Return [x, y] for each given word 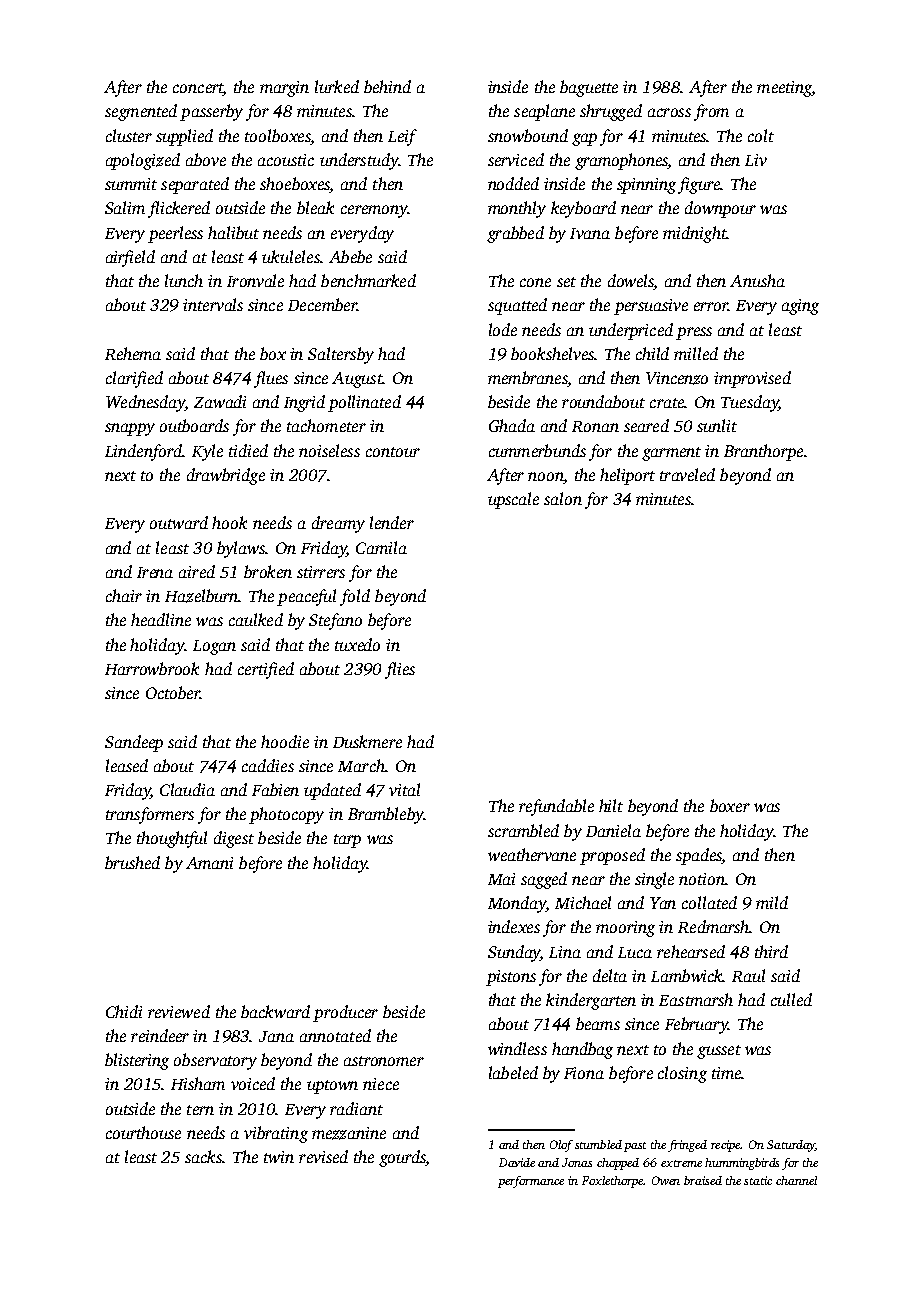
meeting [784, 89]
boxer [730, 805]
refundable [556, 807]
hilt [611, 805]
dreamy [338, 524]
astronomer [384, 1061]
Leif [402, 137]
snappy [130, 429]
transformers [150, 815]
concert [198, 89]
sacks [204, 1156]
